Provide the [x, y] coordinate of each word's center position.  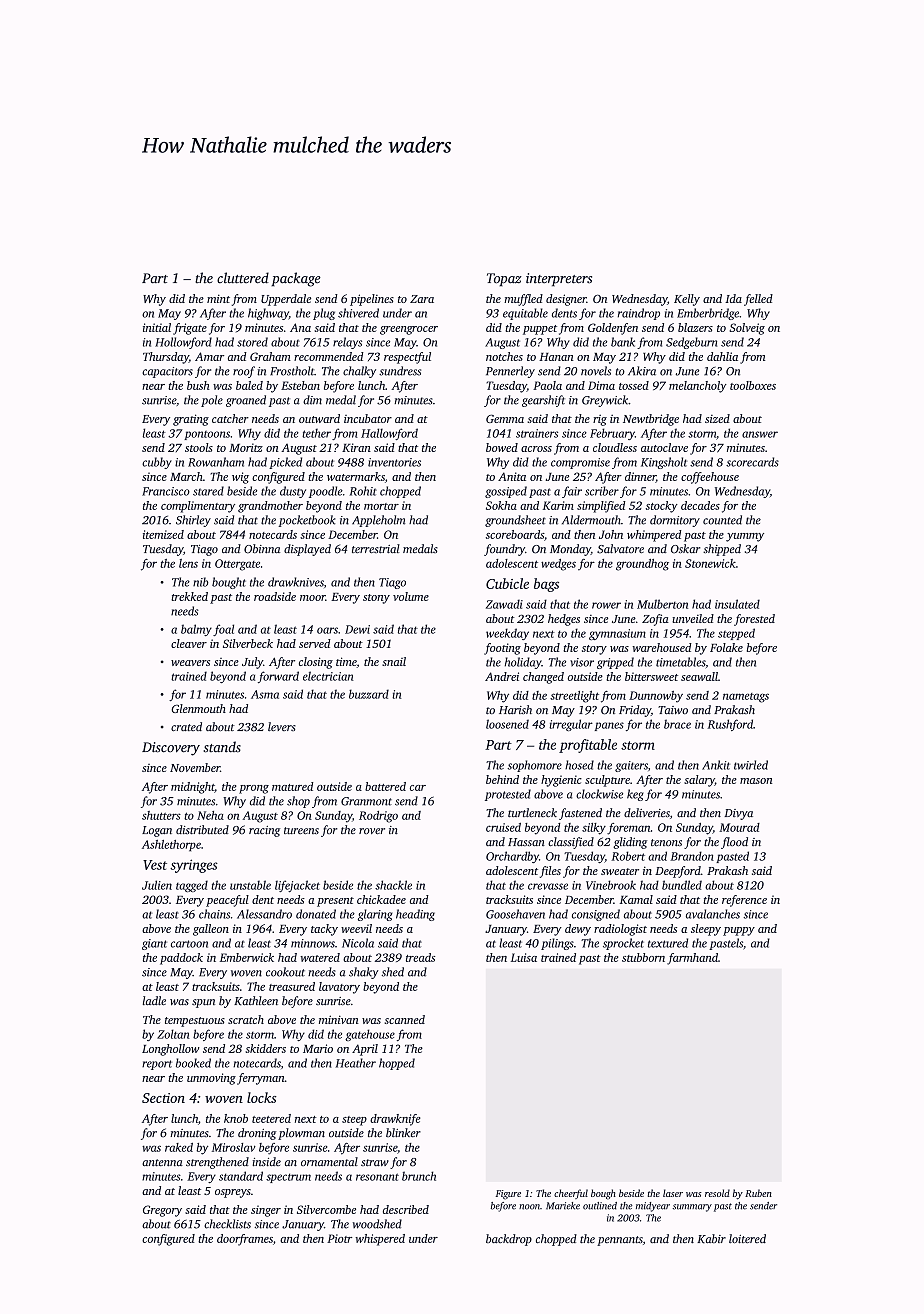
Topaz [504, 279]
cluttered [243, 278]
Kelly [687, 300]
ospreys [233, 1193]
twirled [751, 765]
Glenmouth [198, 708]
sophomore [534, 766]
